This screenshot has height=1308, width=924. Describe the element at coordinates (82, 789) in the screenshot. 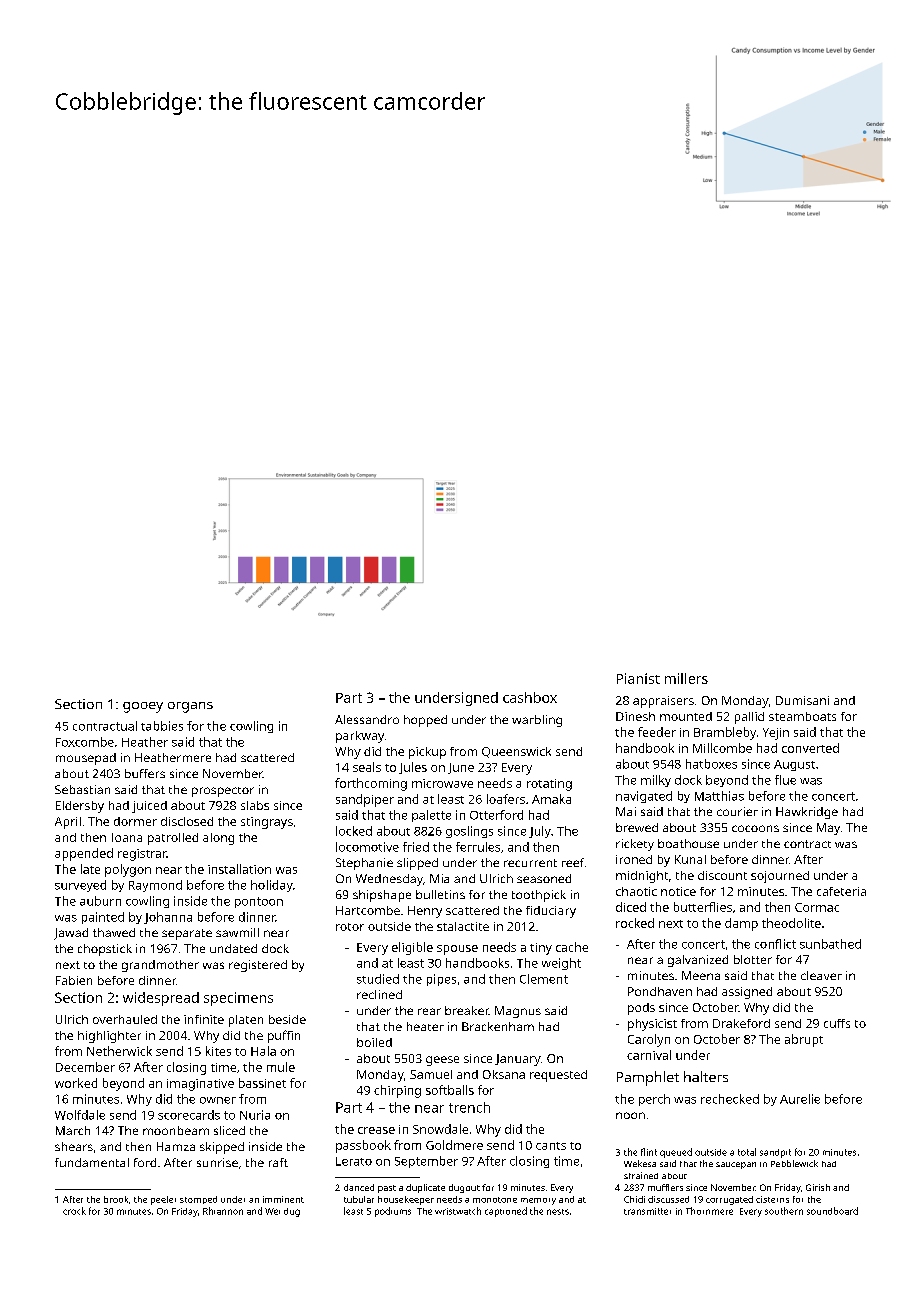

I see `Sebastian` at that location.
